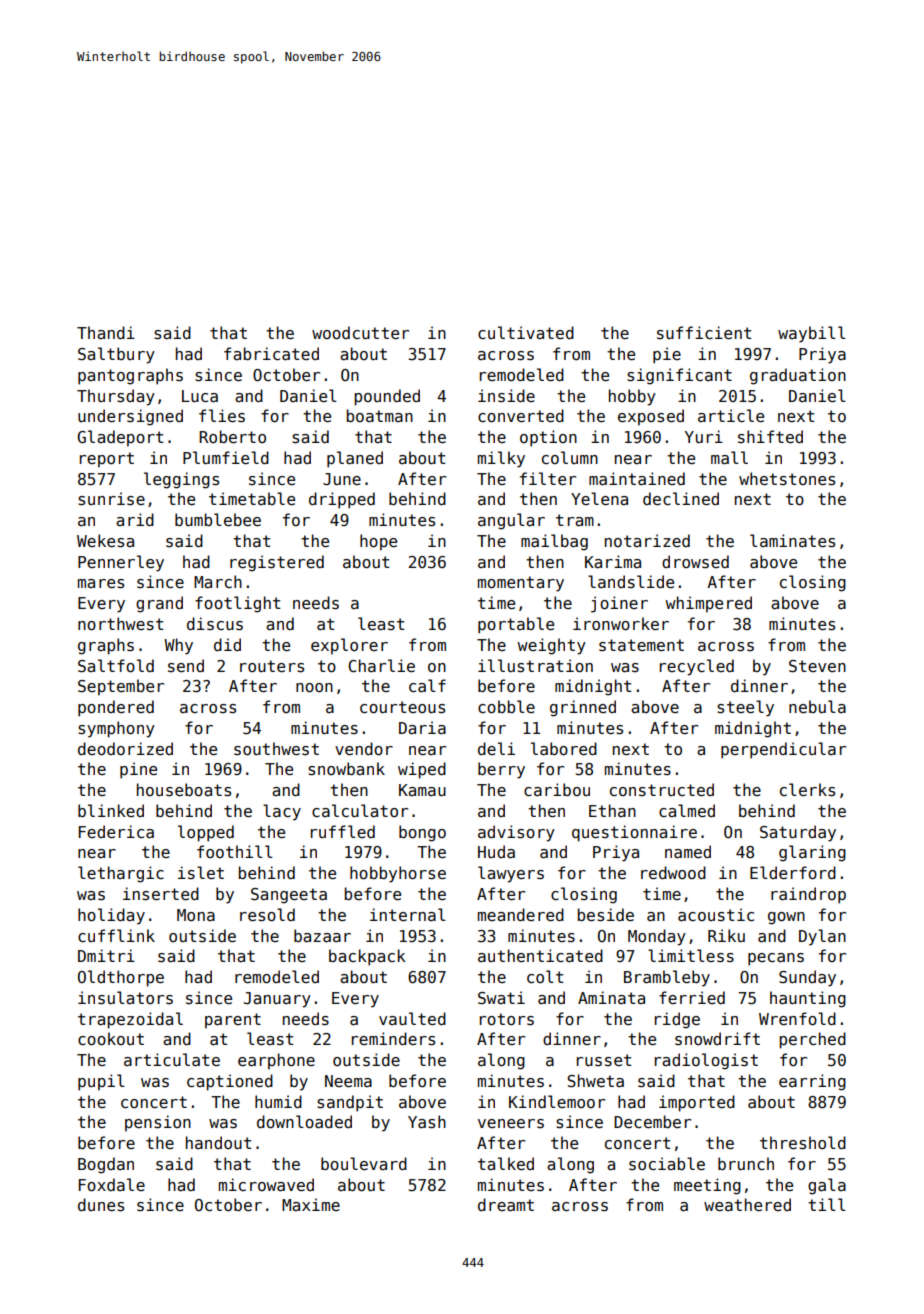  What do you see at coordinates (311, 1204) in the document?
I see `Maxime` at bounding box center [311, 1204].
